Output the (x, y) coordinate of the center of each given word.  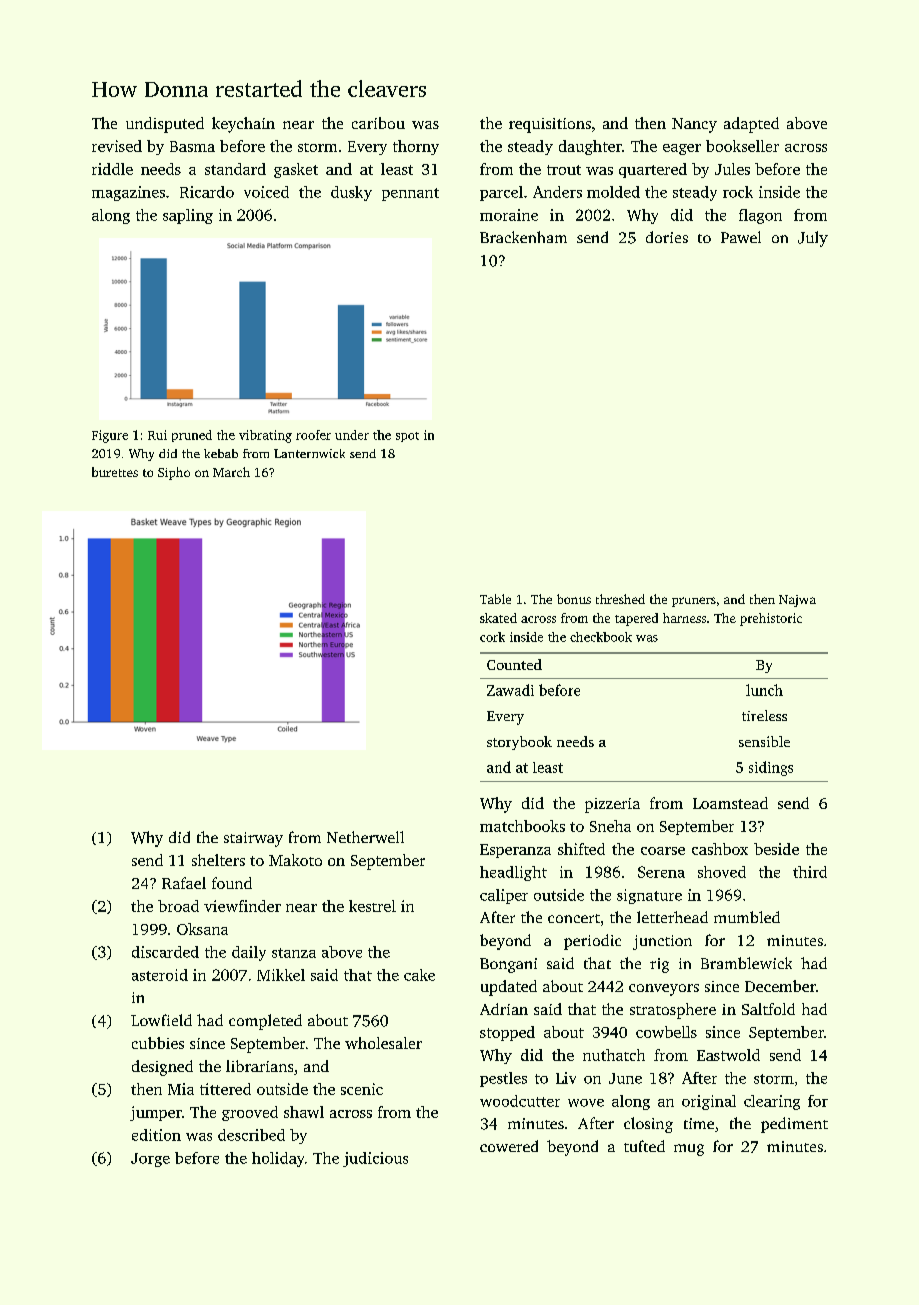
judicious (375, 1159)
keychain (243, 125)
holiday (278, 1159)
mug (689, 1150)
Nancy (694, 125)
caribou (378, 123)
